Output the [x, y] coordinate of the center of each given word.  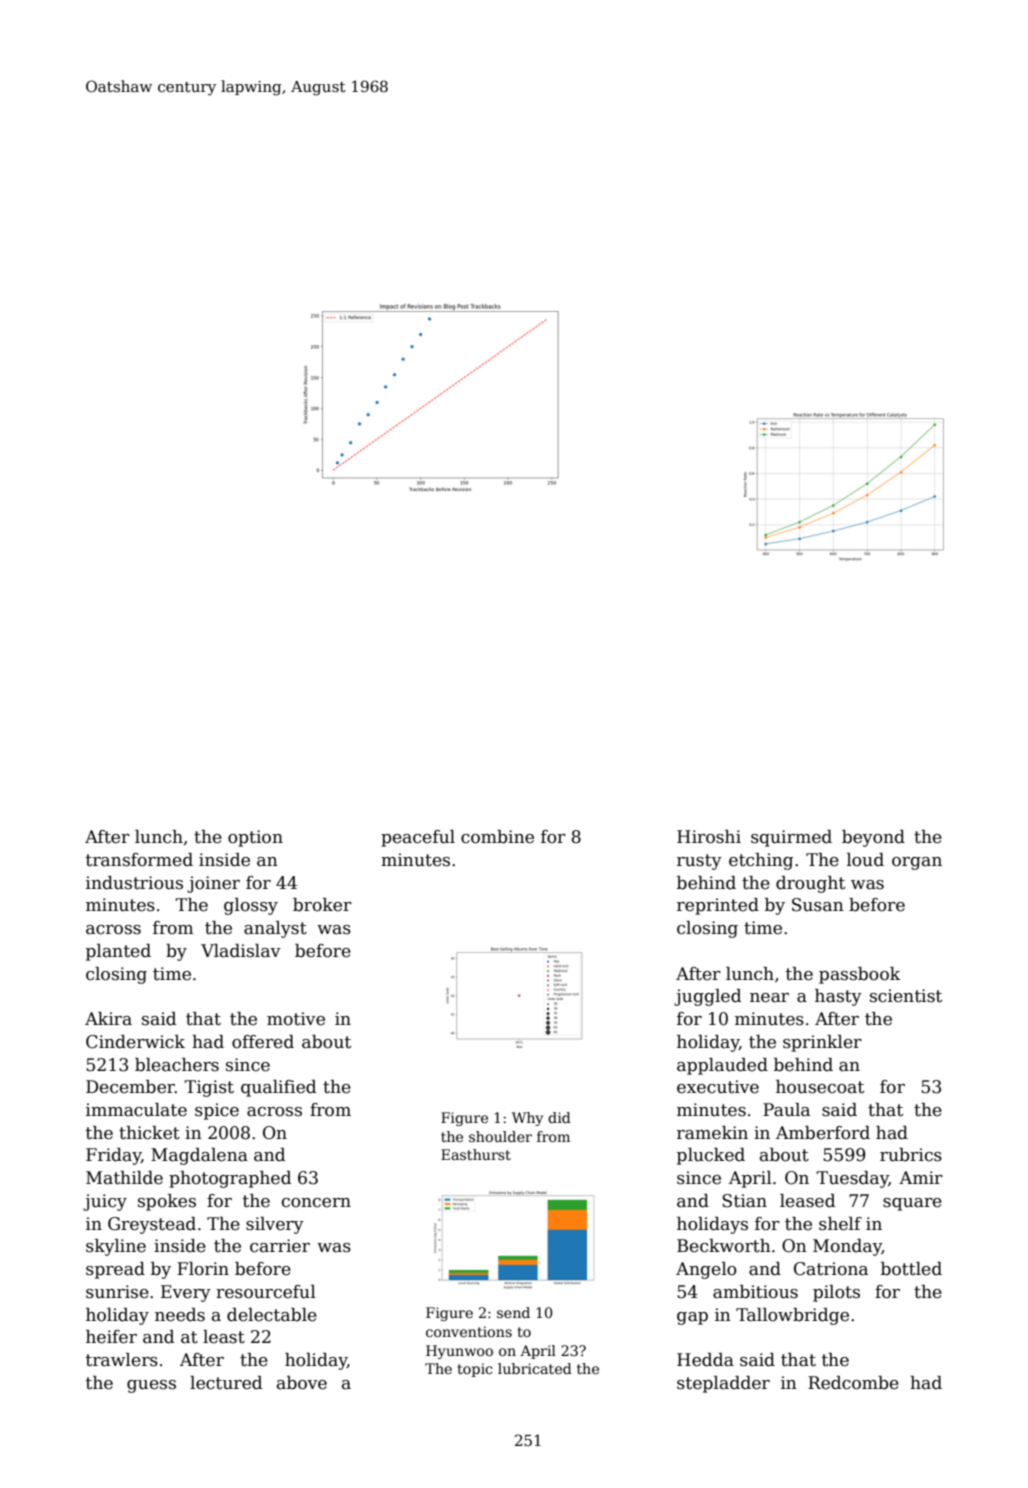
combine [497, 837]
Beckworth [724, 1246]
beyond [873, 838]
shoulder [500, 1136]
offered [263, 1042]
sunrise [117, 1292]
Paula [786, 1110]
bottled [911, 1269]
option [255, 838]
